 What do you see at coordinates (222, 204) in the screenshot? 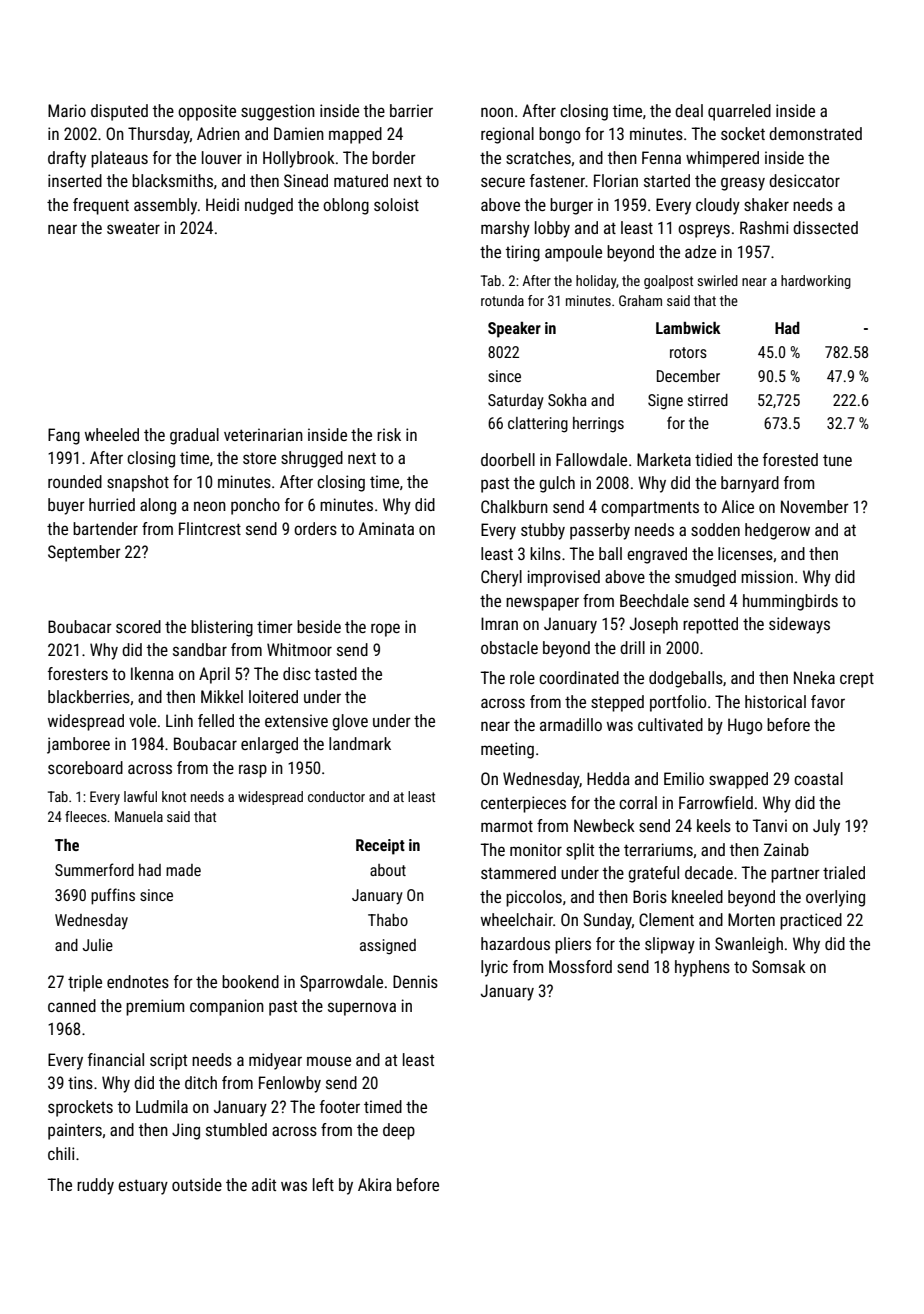
I see `Heidi` at bounding box center [222, 204].
